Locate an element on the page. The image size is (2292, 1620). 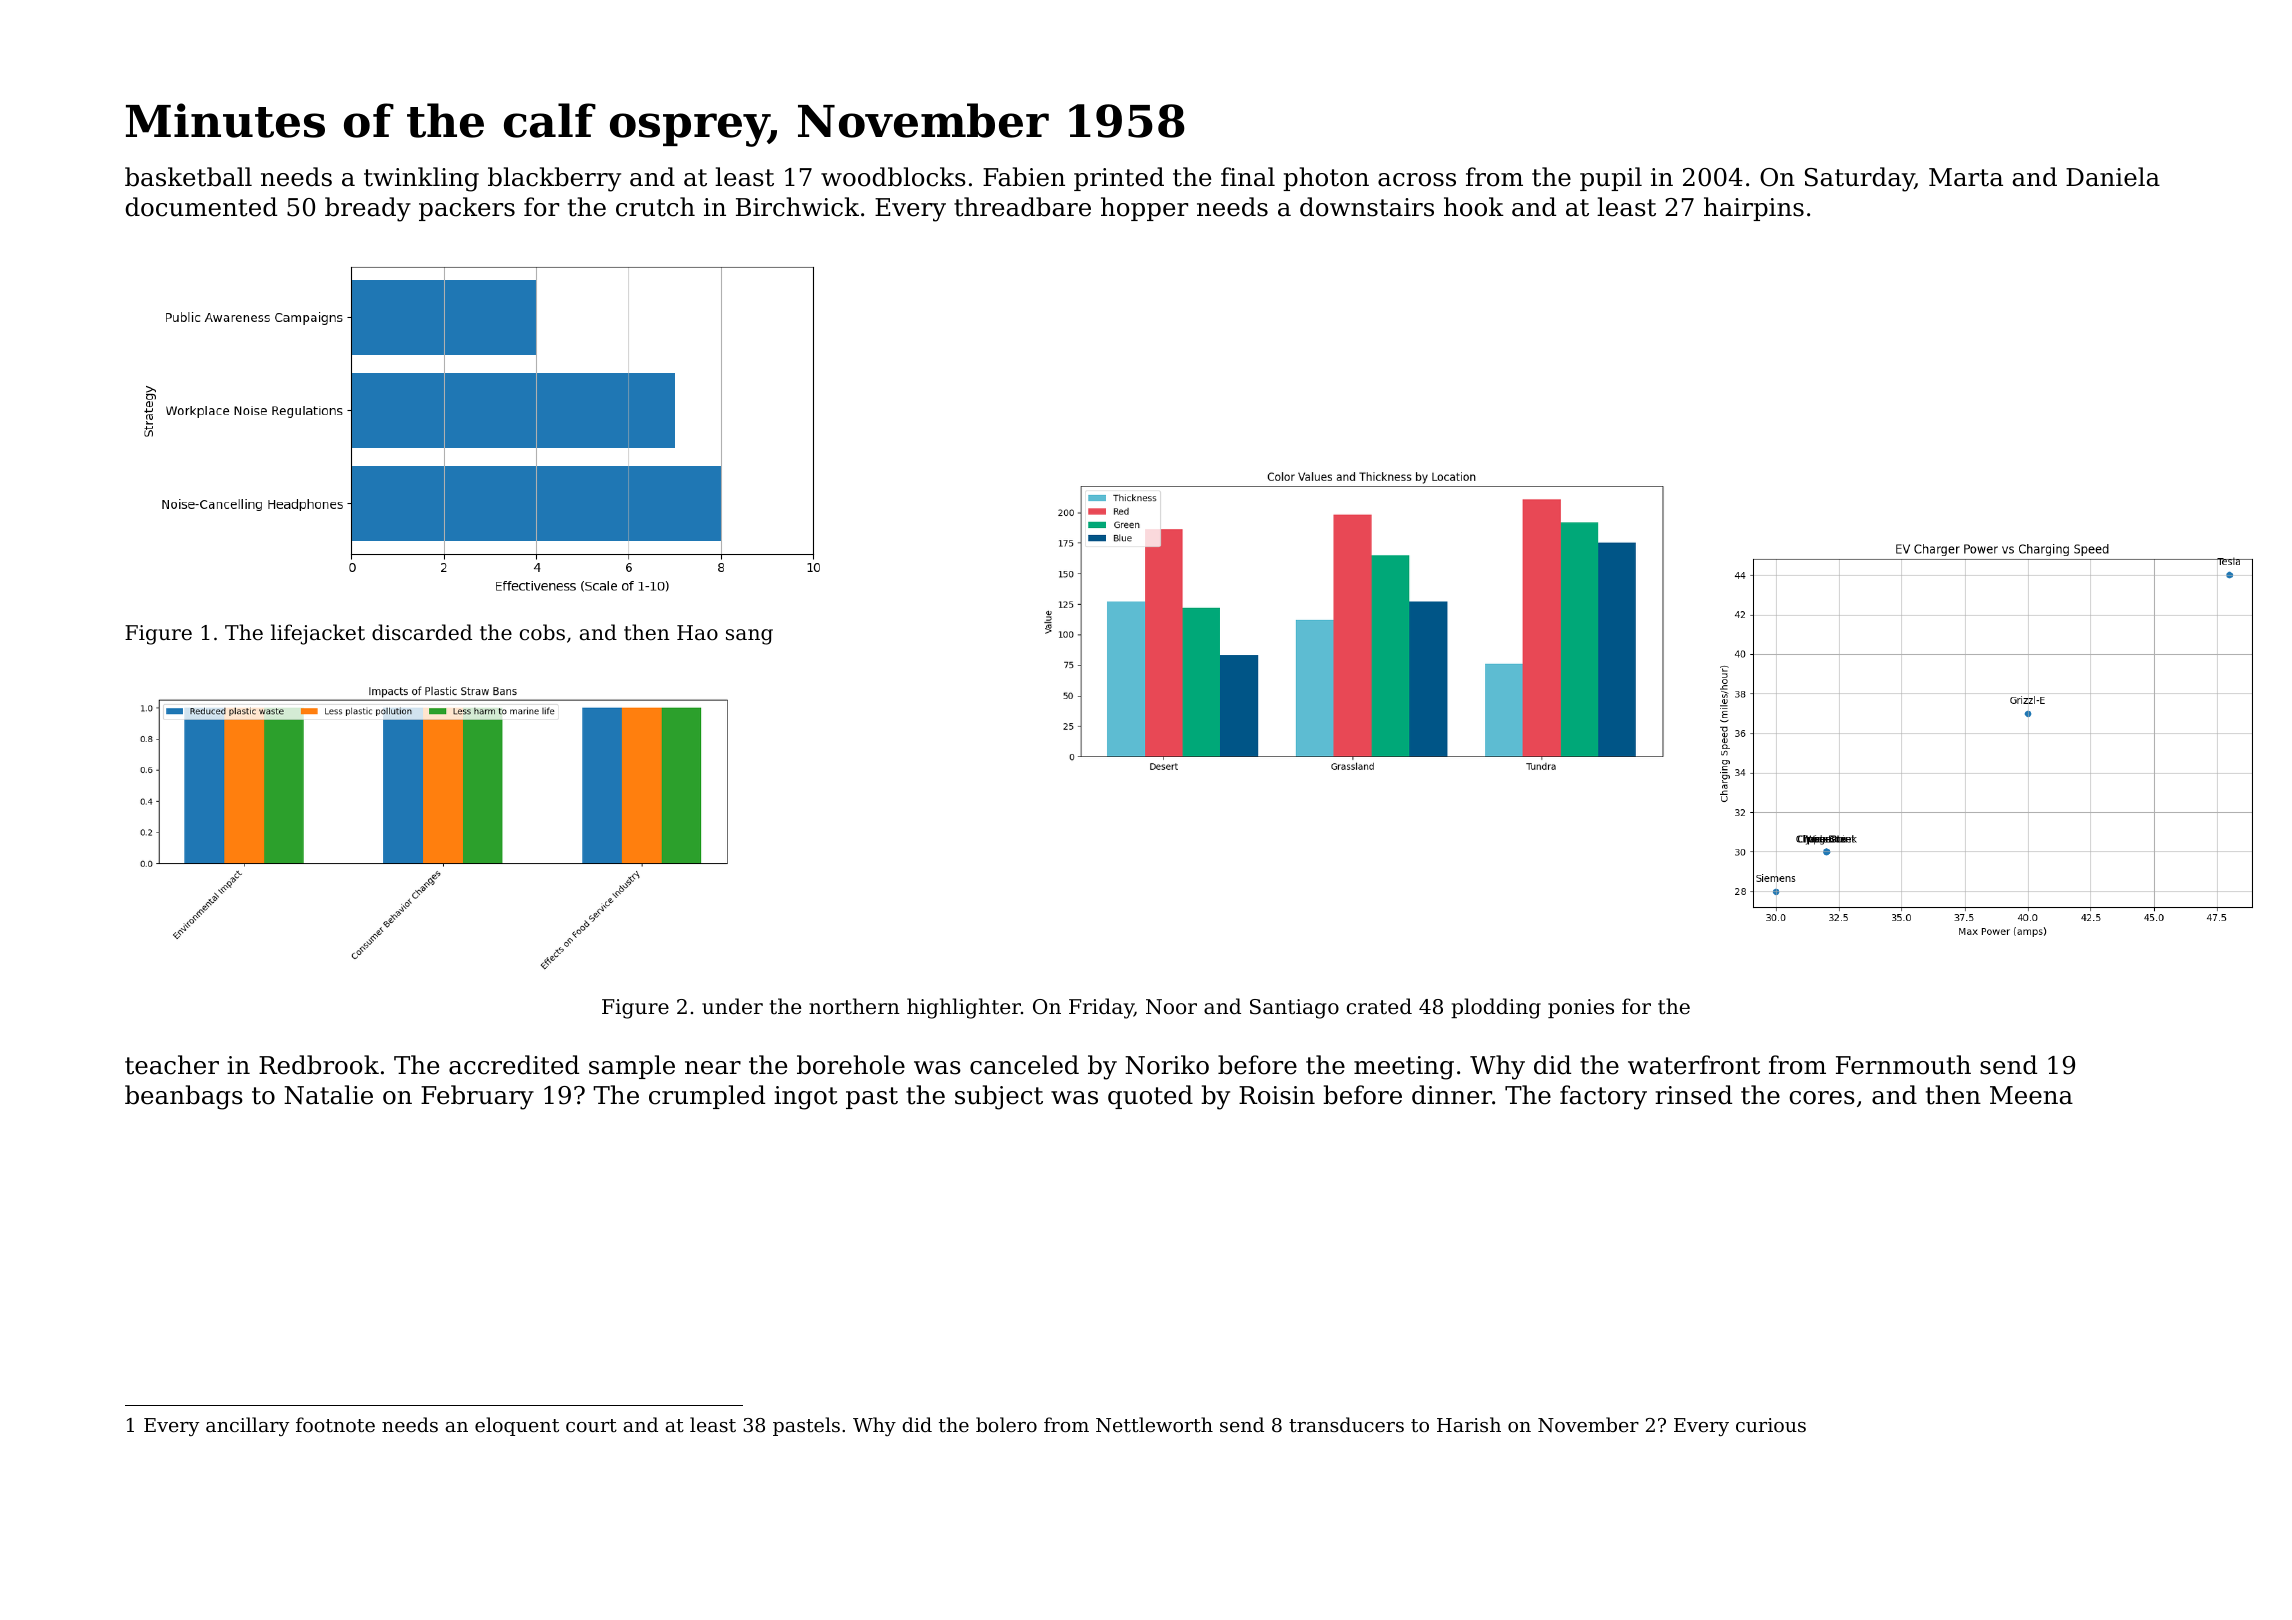
packers is located at coordinates (467, 209).
